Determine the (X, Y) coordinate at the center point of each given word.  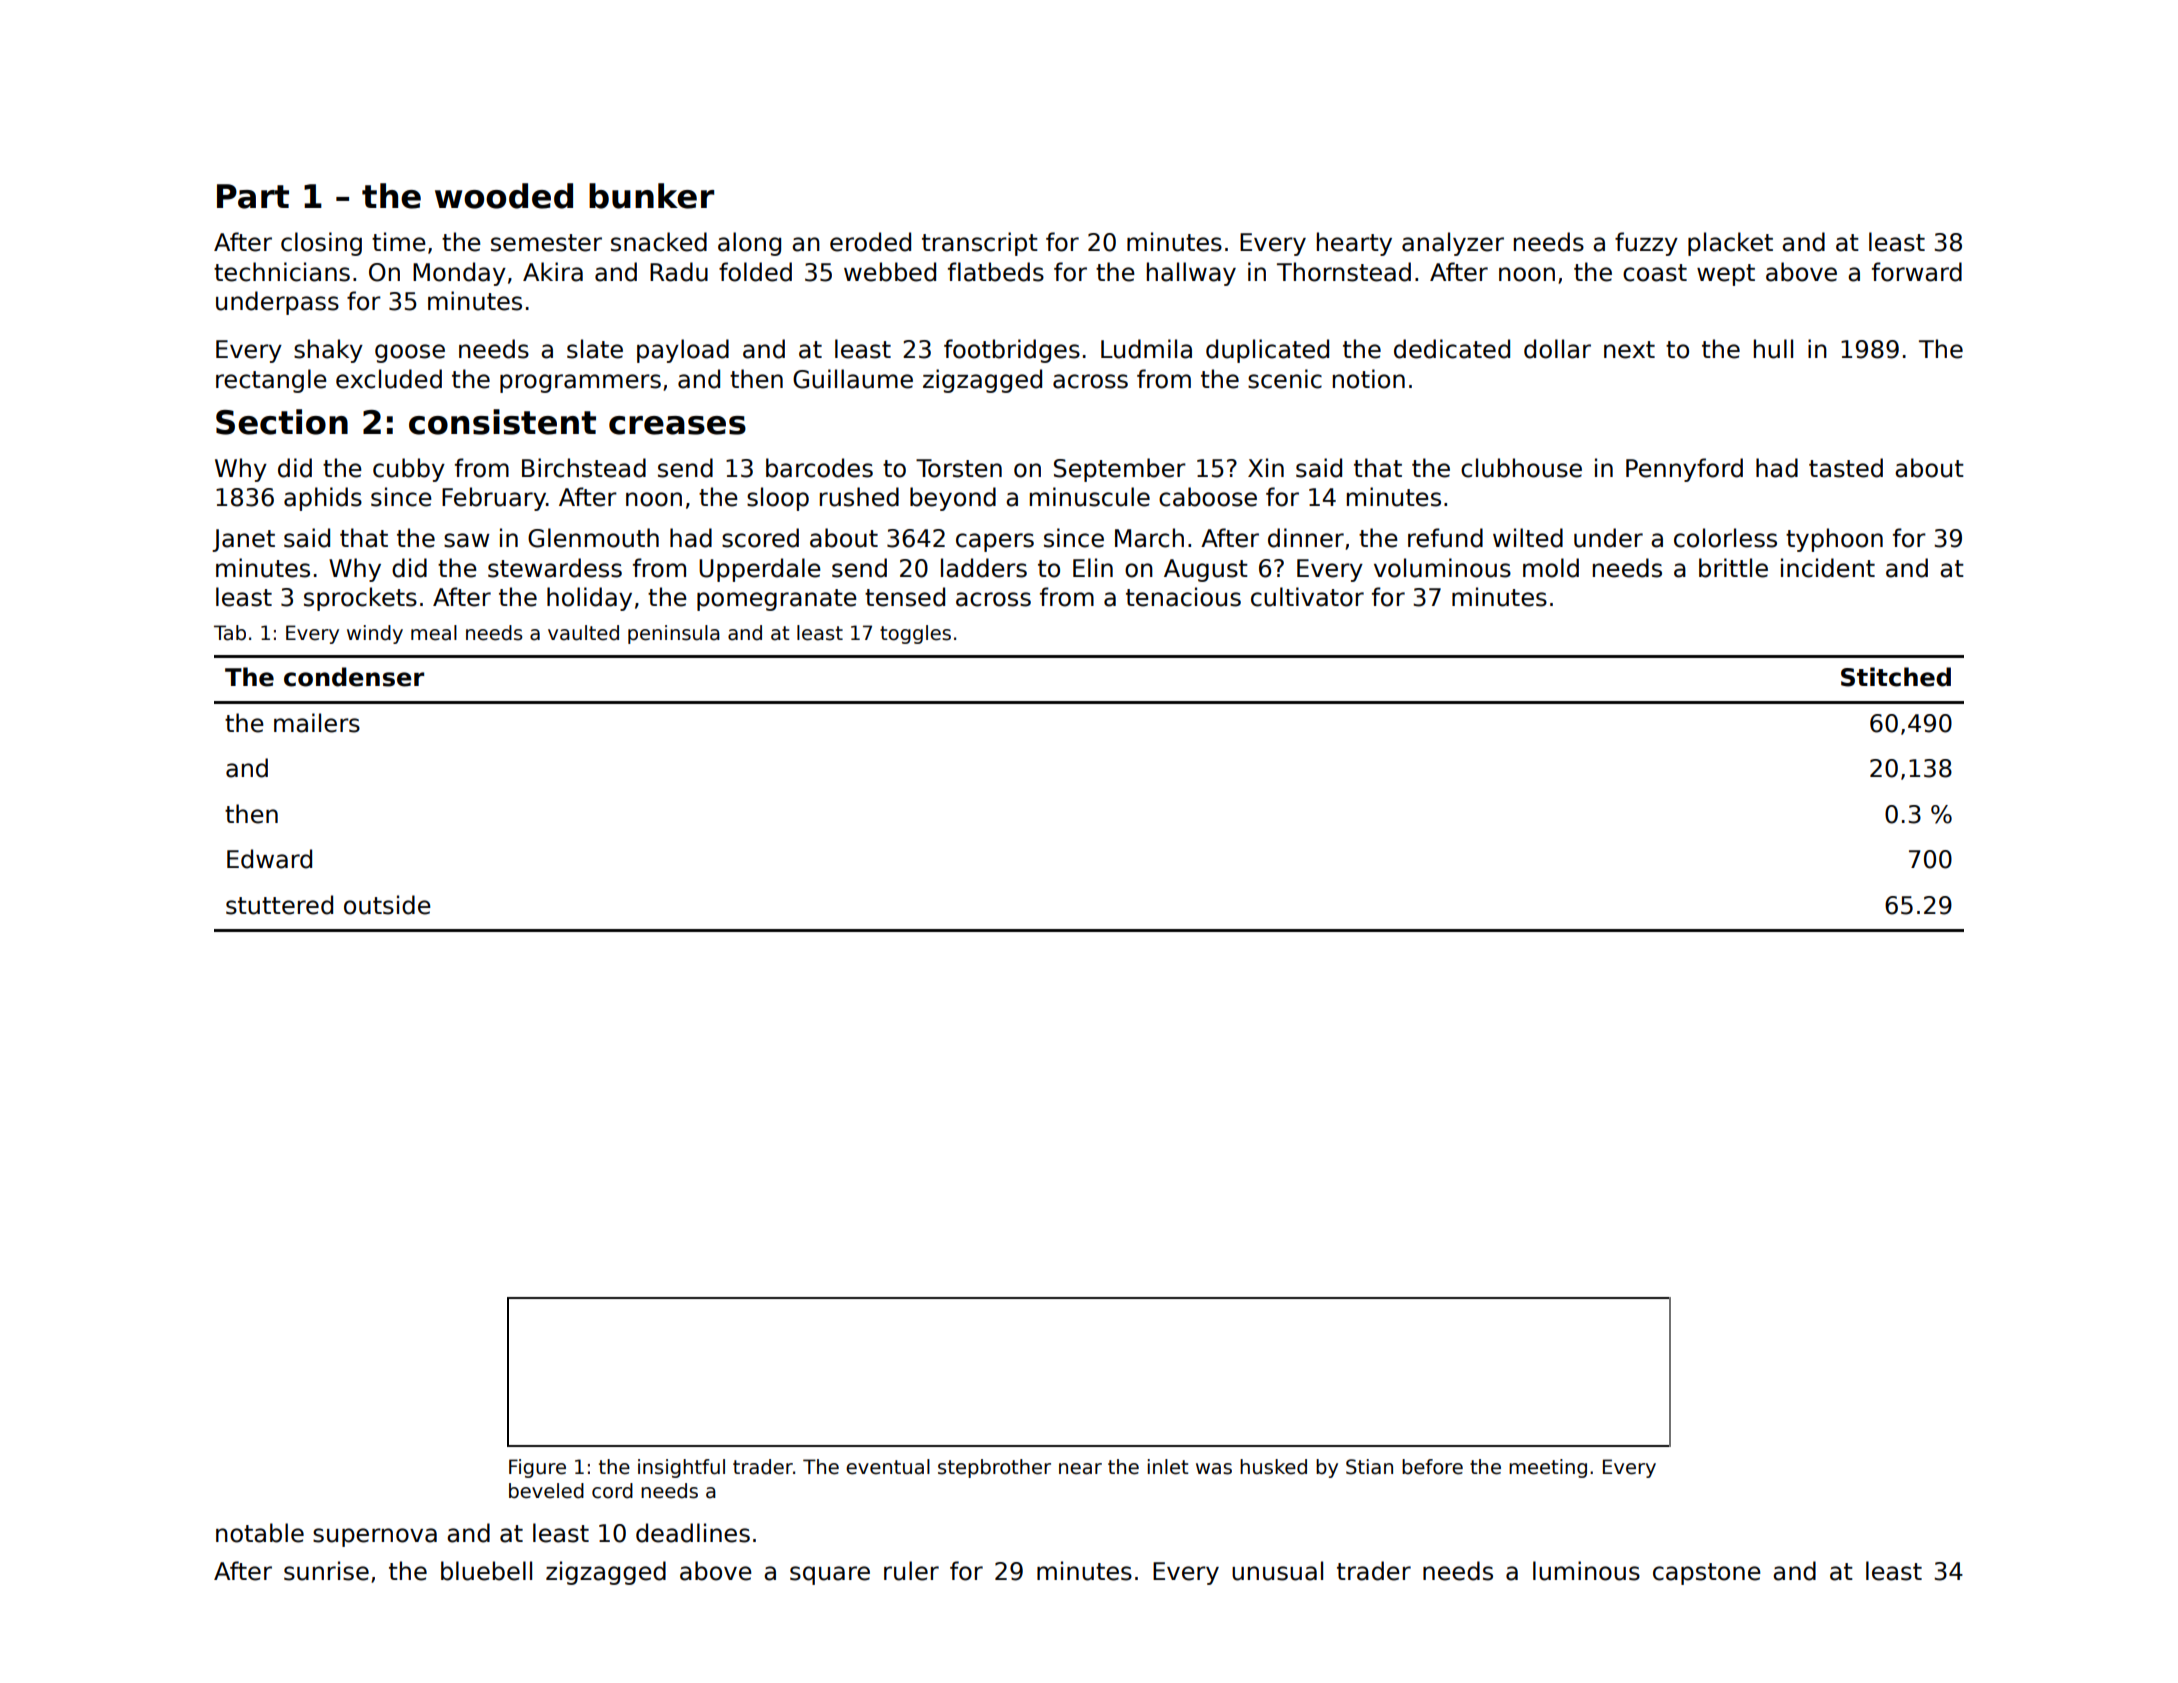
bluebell (486, 1571)
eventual (888, 1467)
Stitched (1896, 677)
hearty (1354, 244)
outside (387, 905)
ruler (911, 1571)
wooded (504, 196)
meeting (1548, 1468)
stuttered (279, 905)
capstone (1707, 1574)
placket (1730, 244)
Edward (269, 859)
